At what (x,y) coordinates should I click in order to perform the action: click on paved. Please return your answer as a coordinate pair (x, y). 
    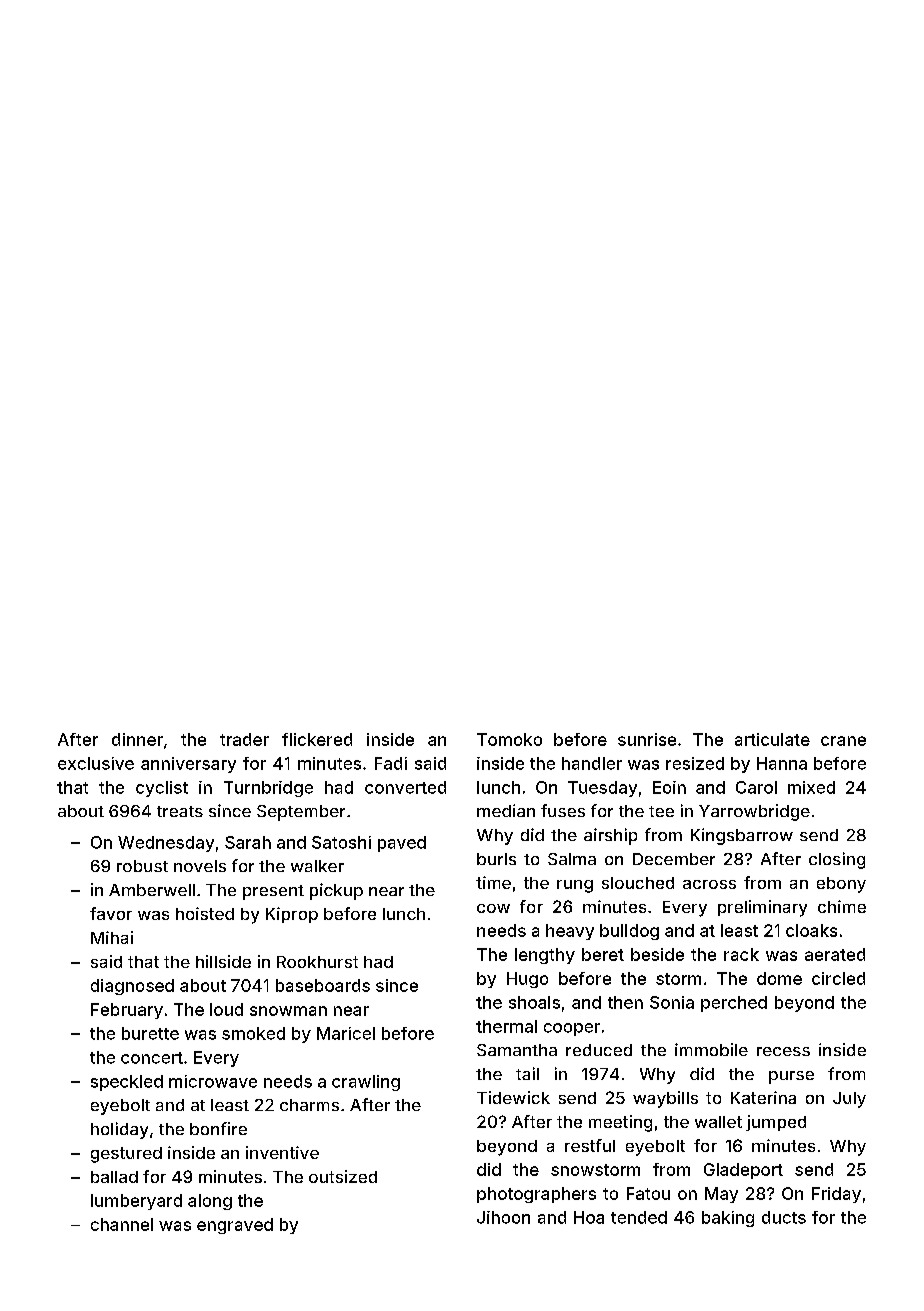
    Looking at the image, I should click on (402, 844).
